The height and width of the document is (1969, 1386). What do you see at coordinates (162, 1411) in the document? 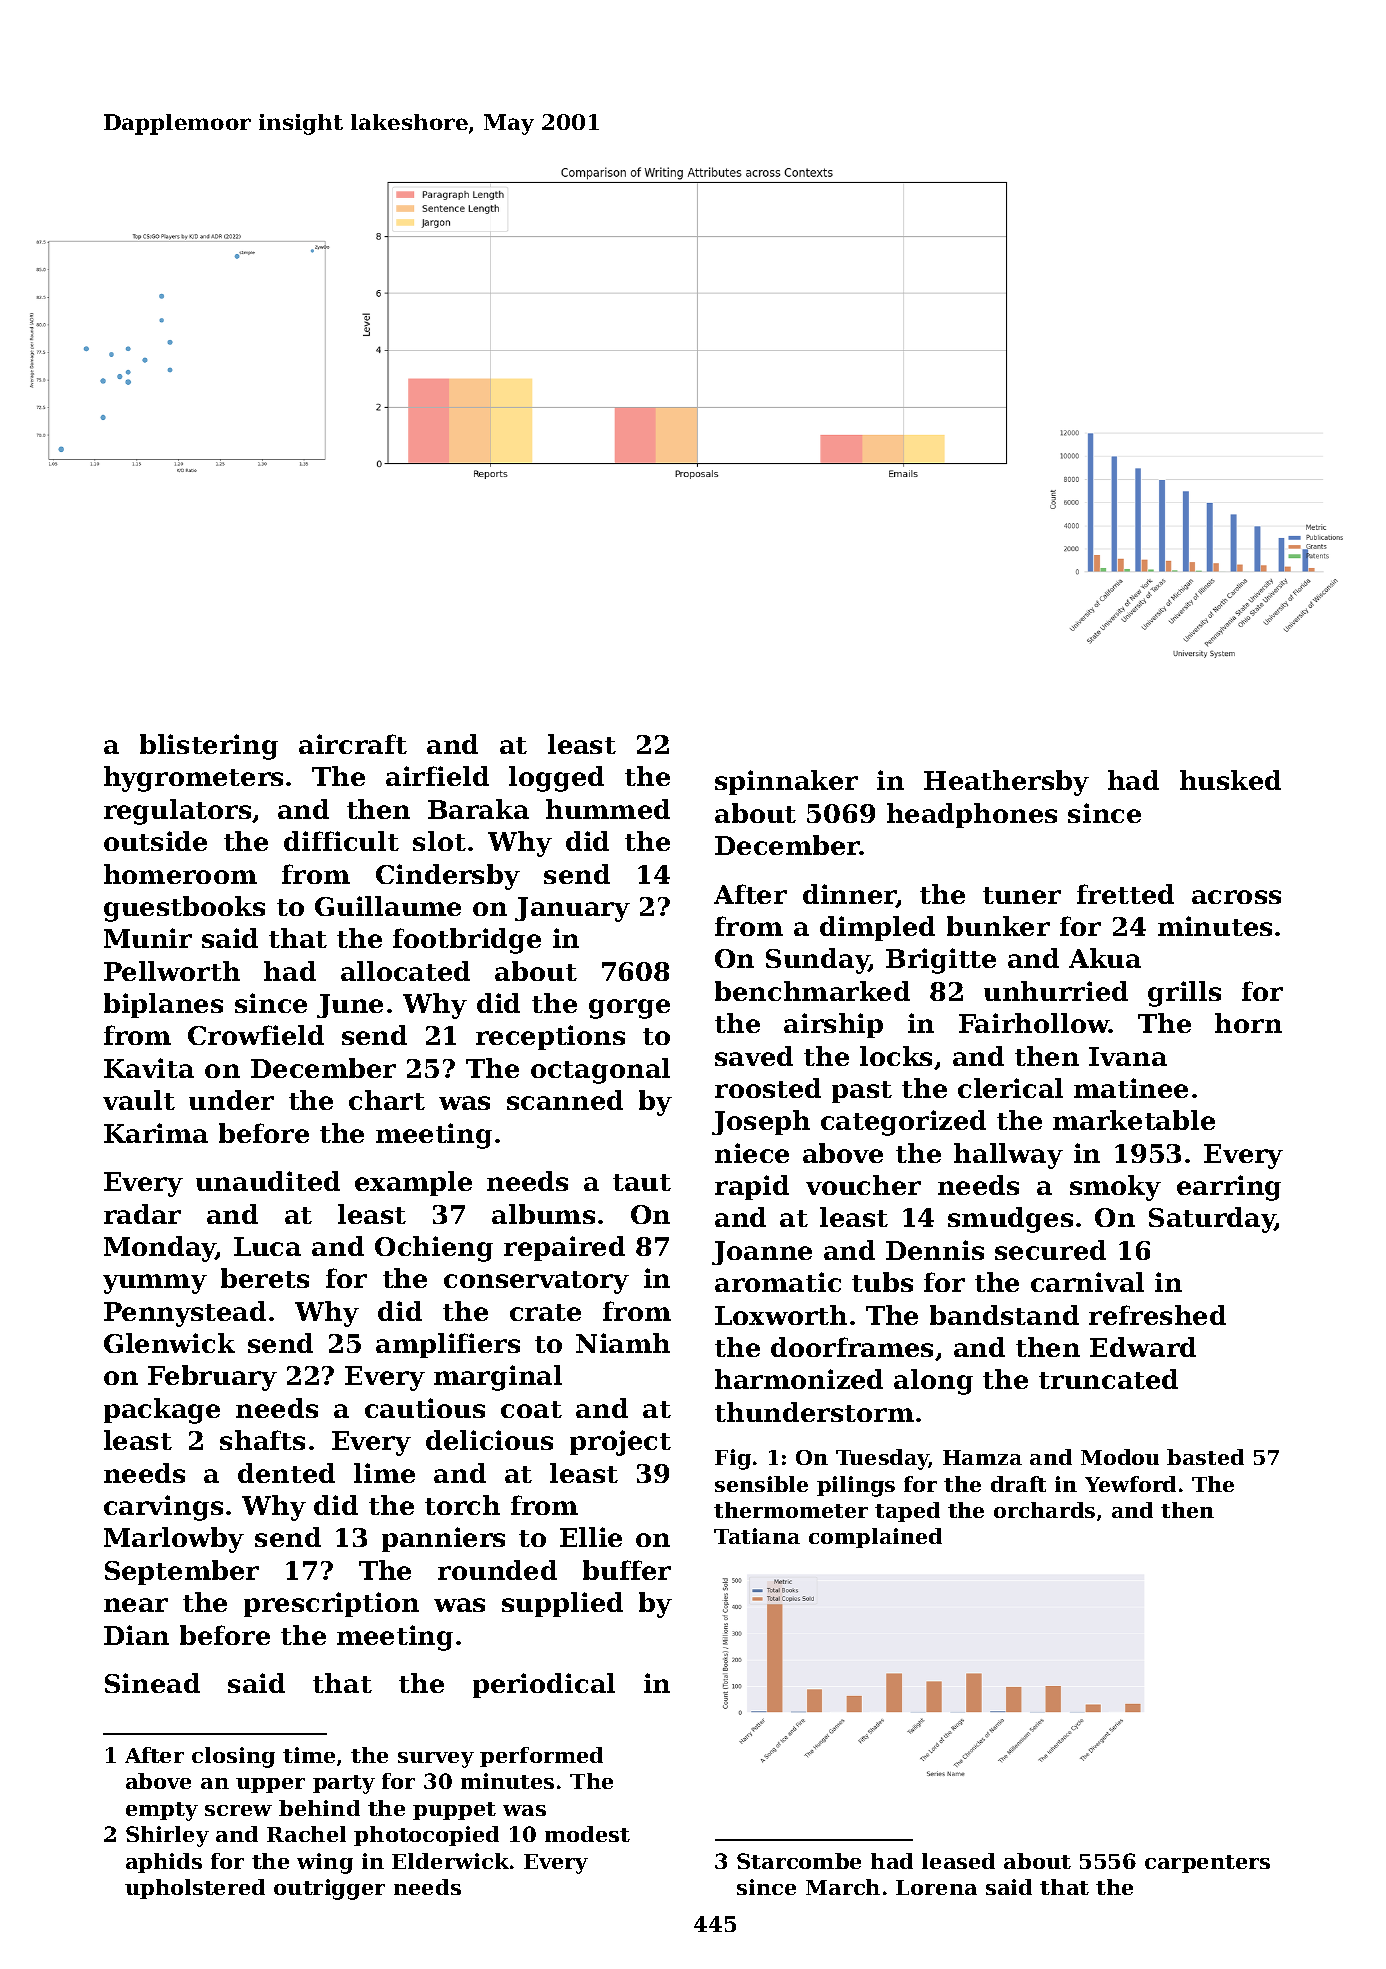
I see `package` at bounding box center [162, 1411].
